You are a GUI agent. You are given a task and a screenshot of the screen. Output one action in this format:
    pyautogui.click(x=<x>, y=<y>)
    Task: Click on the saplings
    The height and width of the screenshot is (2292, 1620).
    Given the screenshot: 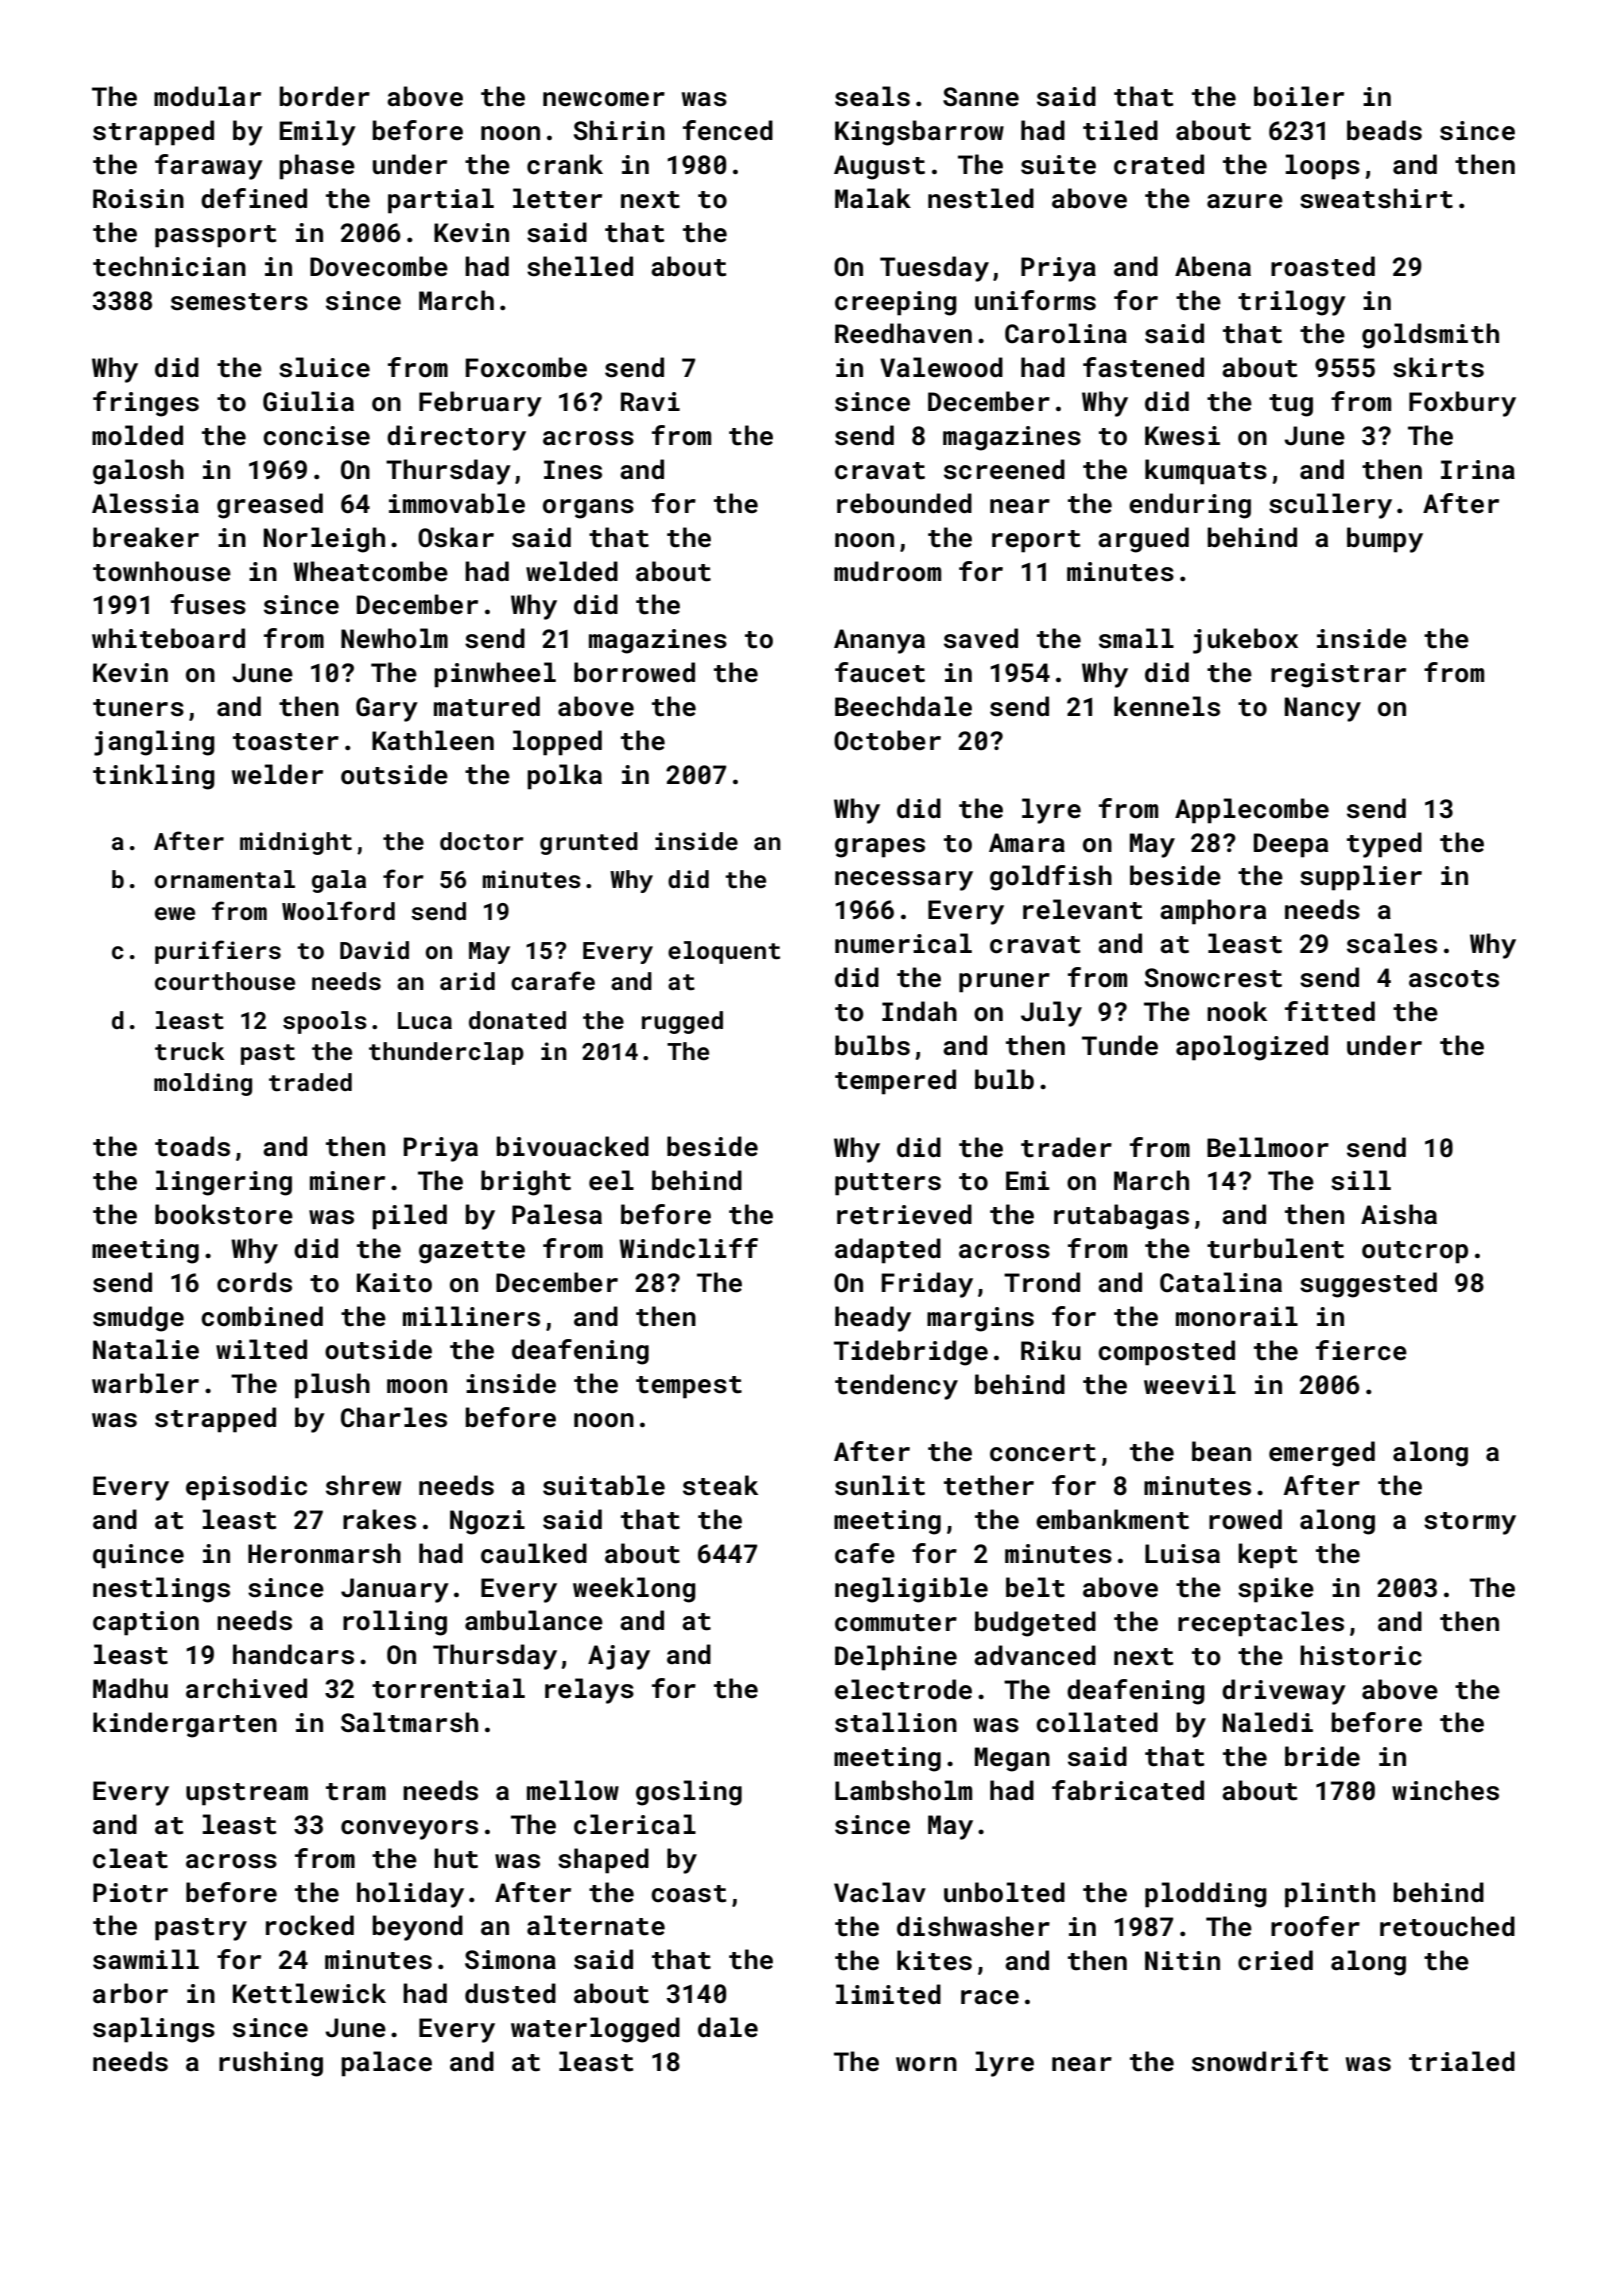 What is the action you would take?
    pyautogui.click(x=154, y=2030)
